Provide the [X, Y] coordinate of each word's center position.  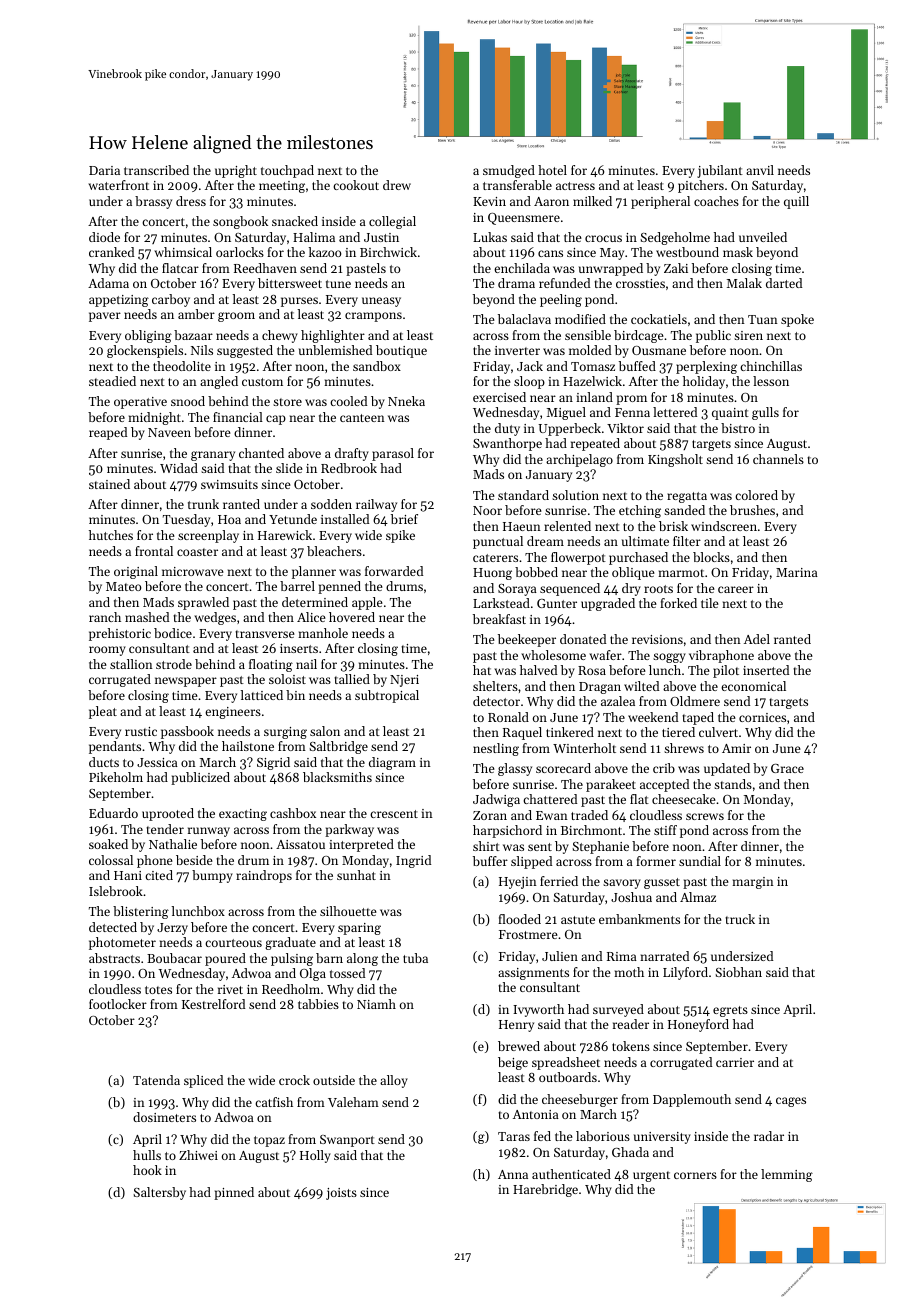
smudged [509, 171]
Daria [104, 170]
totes [158, 990]
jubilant [720, 171]
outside [334, 1080]
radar [769, 1136]
